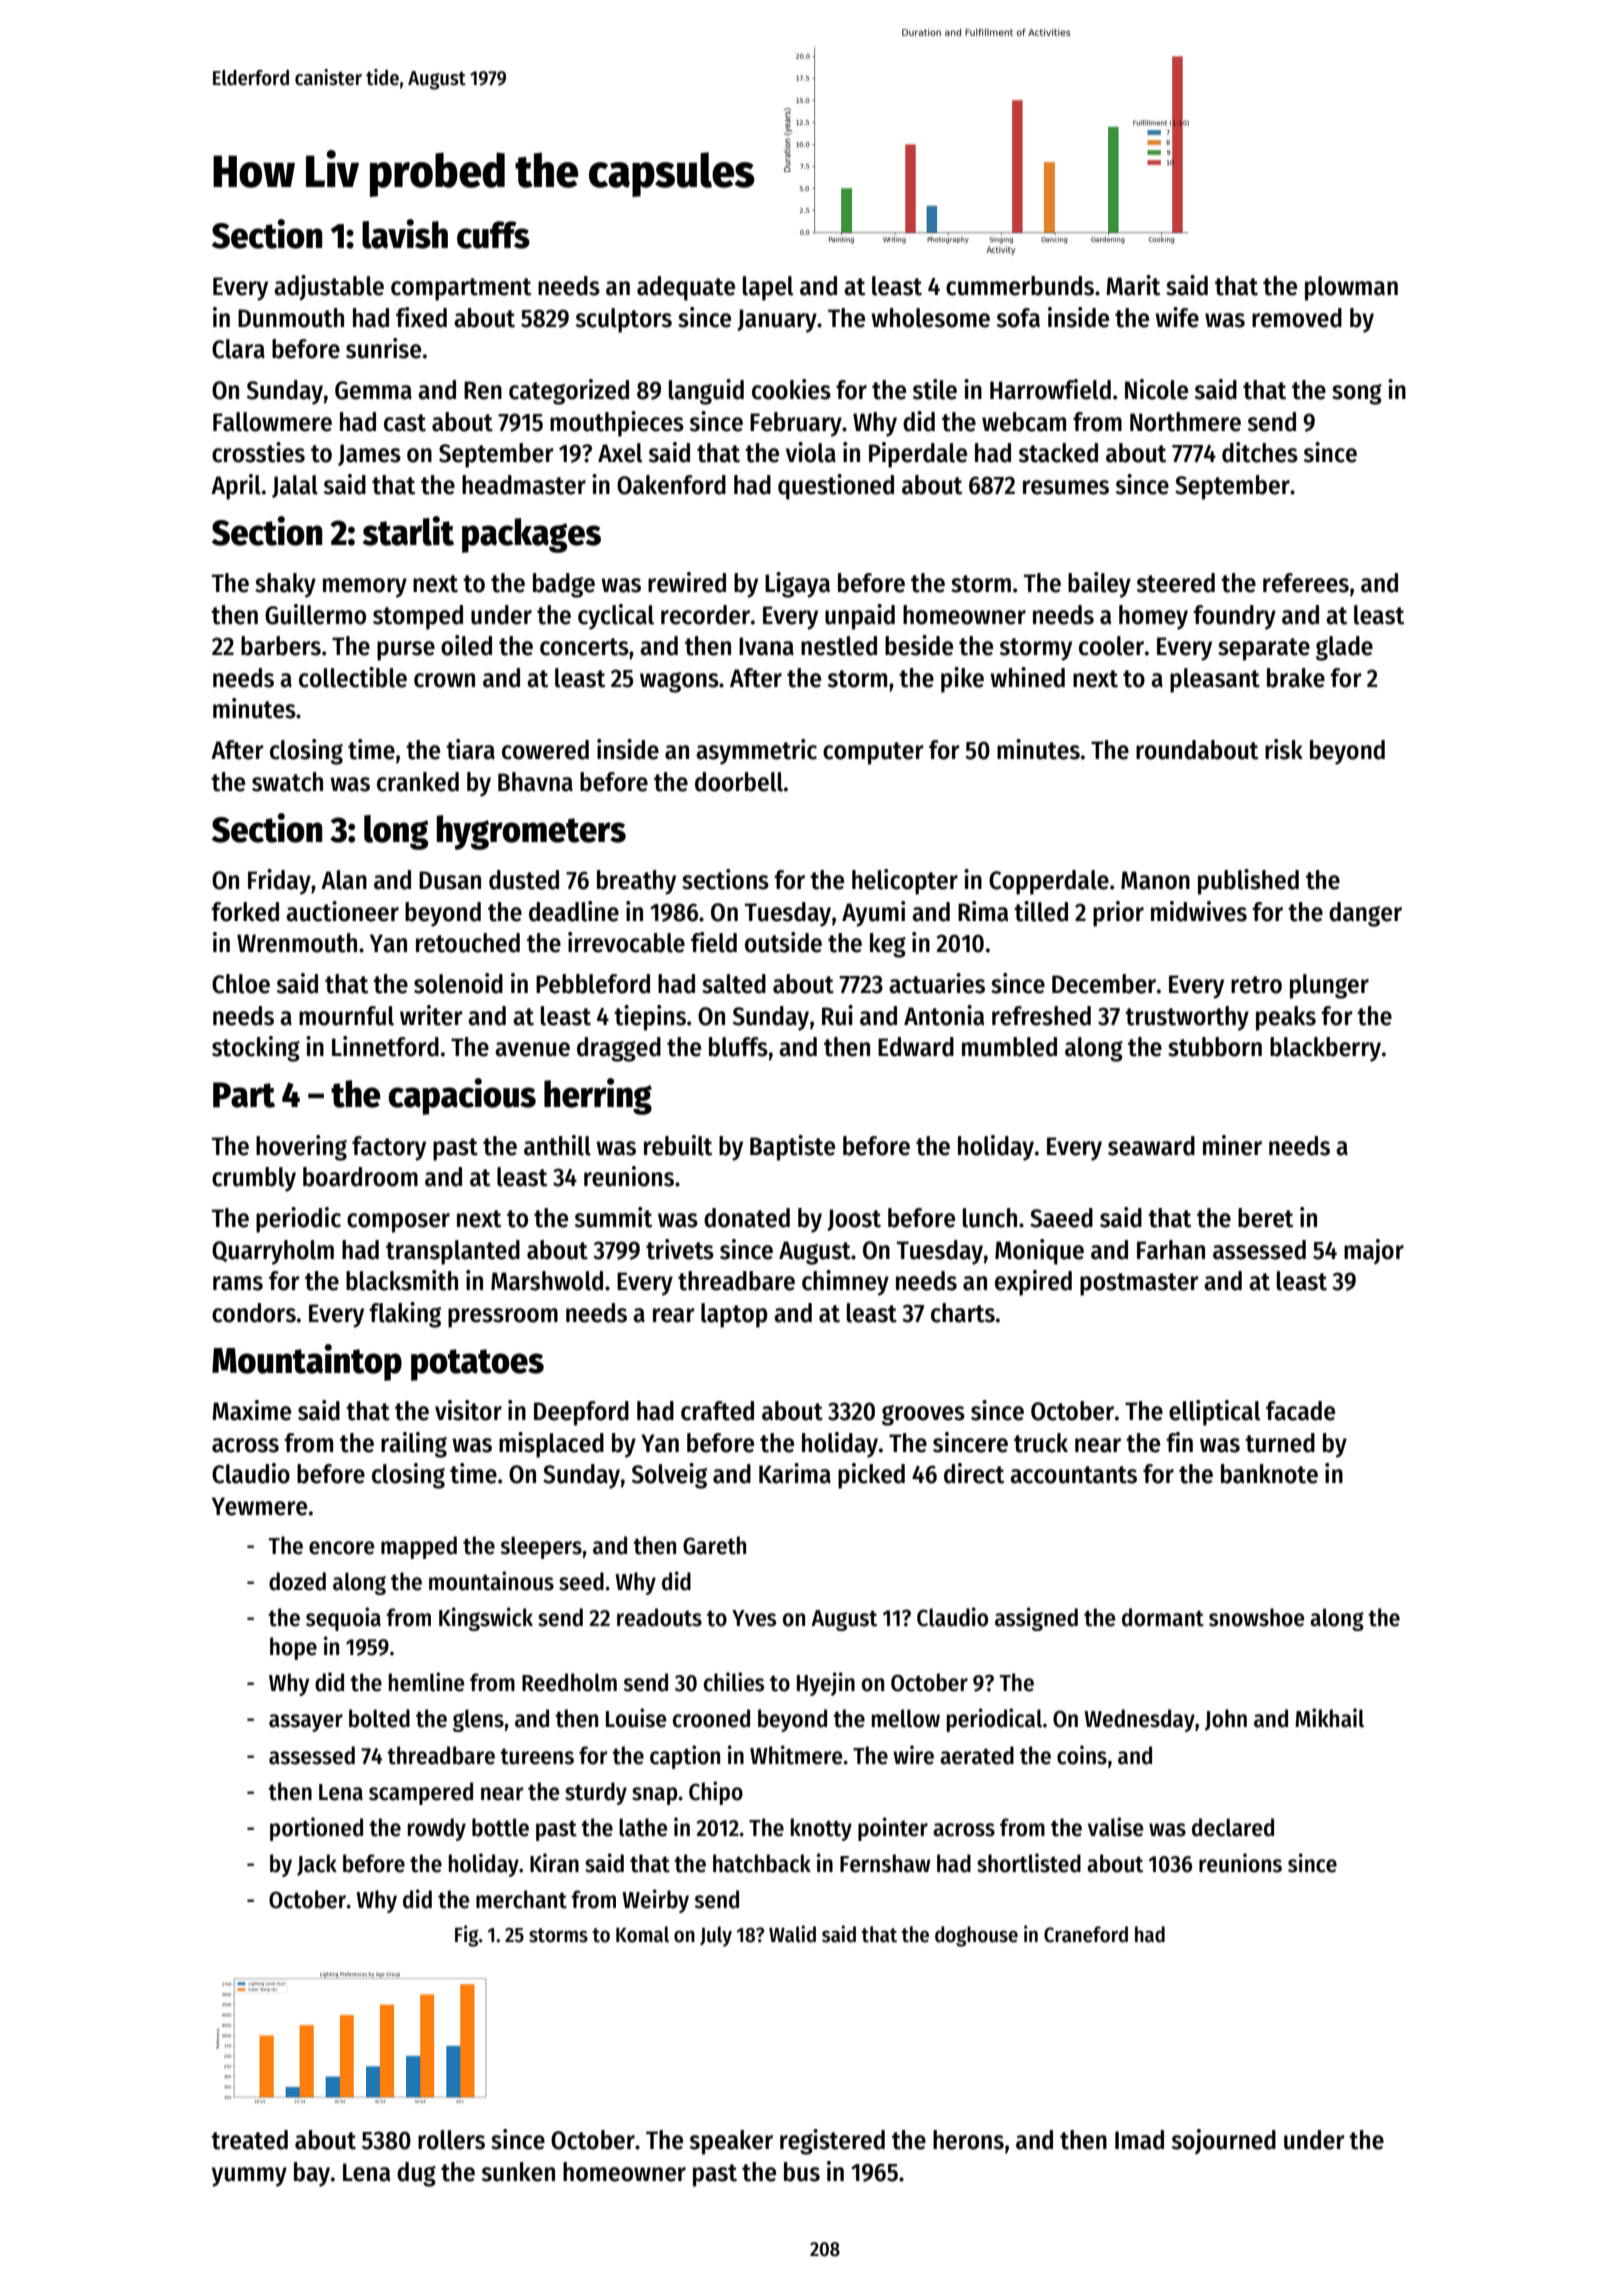  I want to click on elliptical, so click(1214, 1413).
